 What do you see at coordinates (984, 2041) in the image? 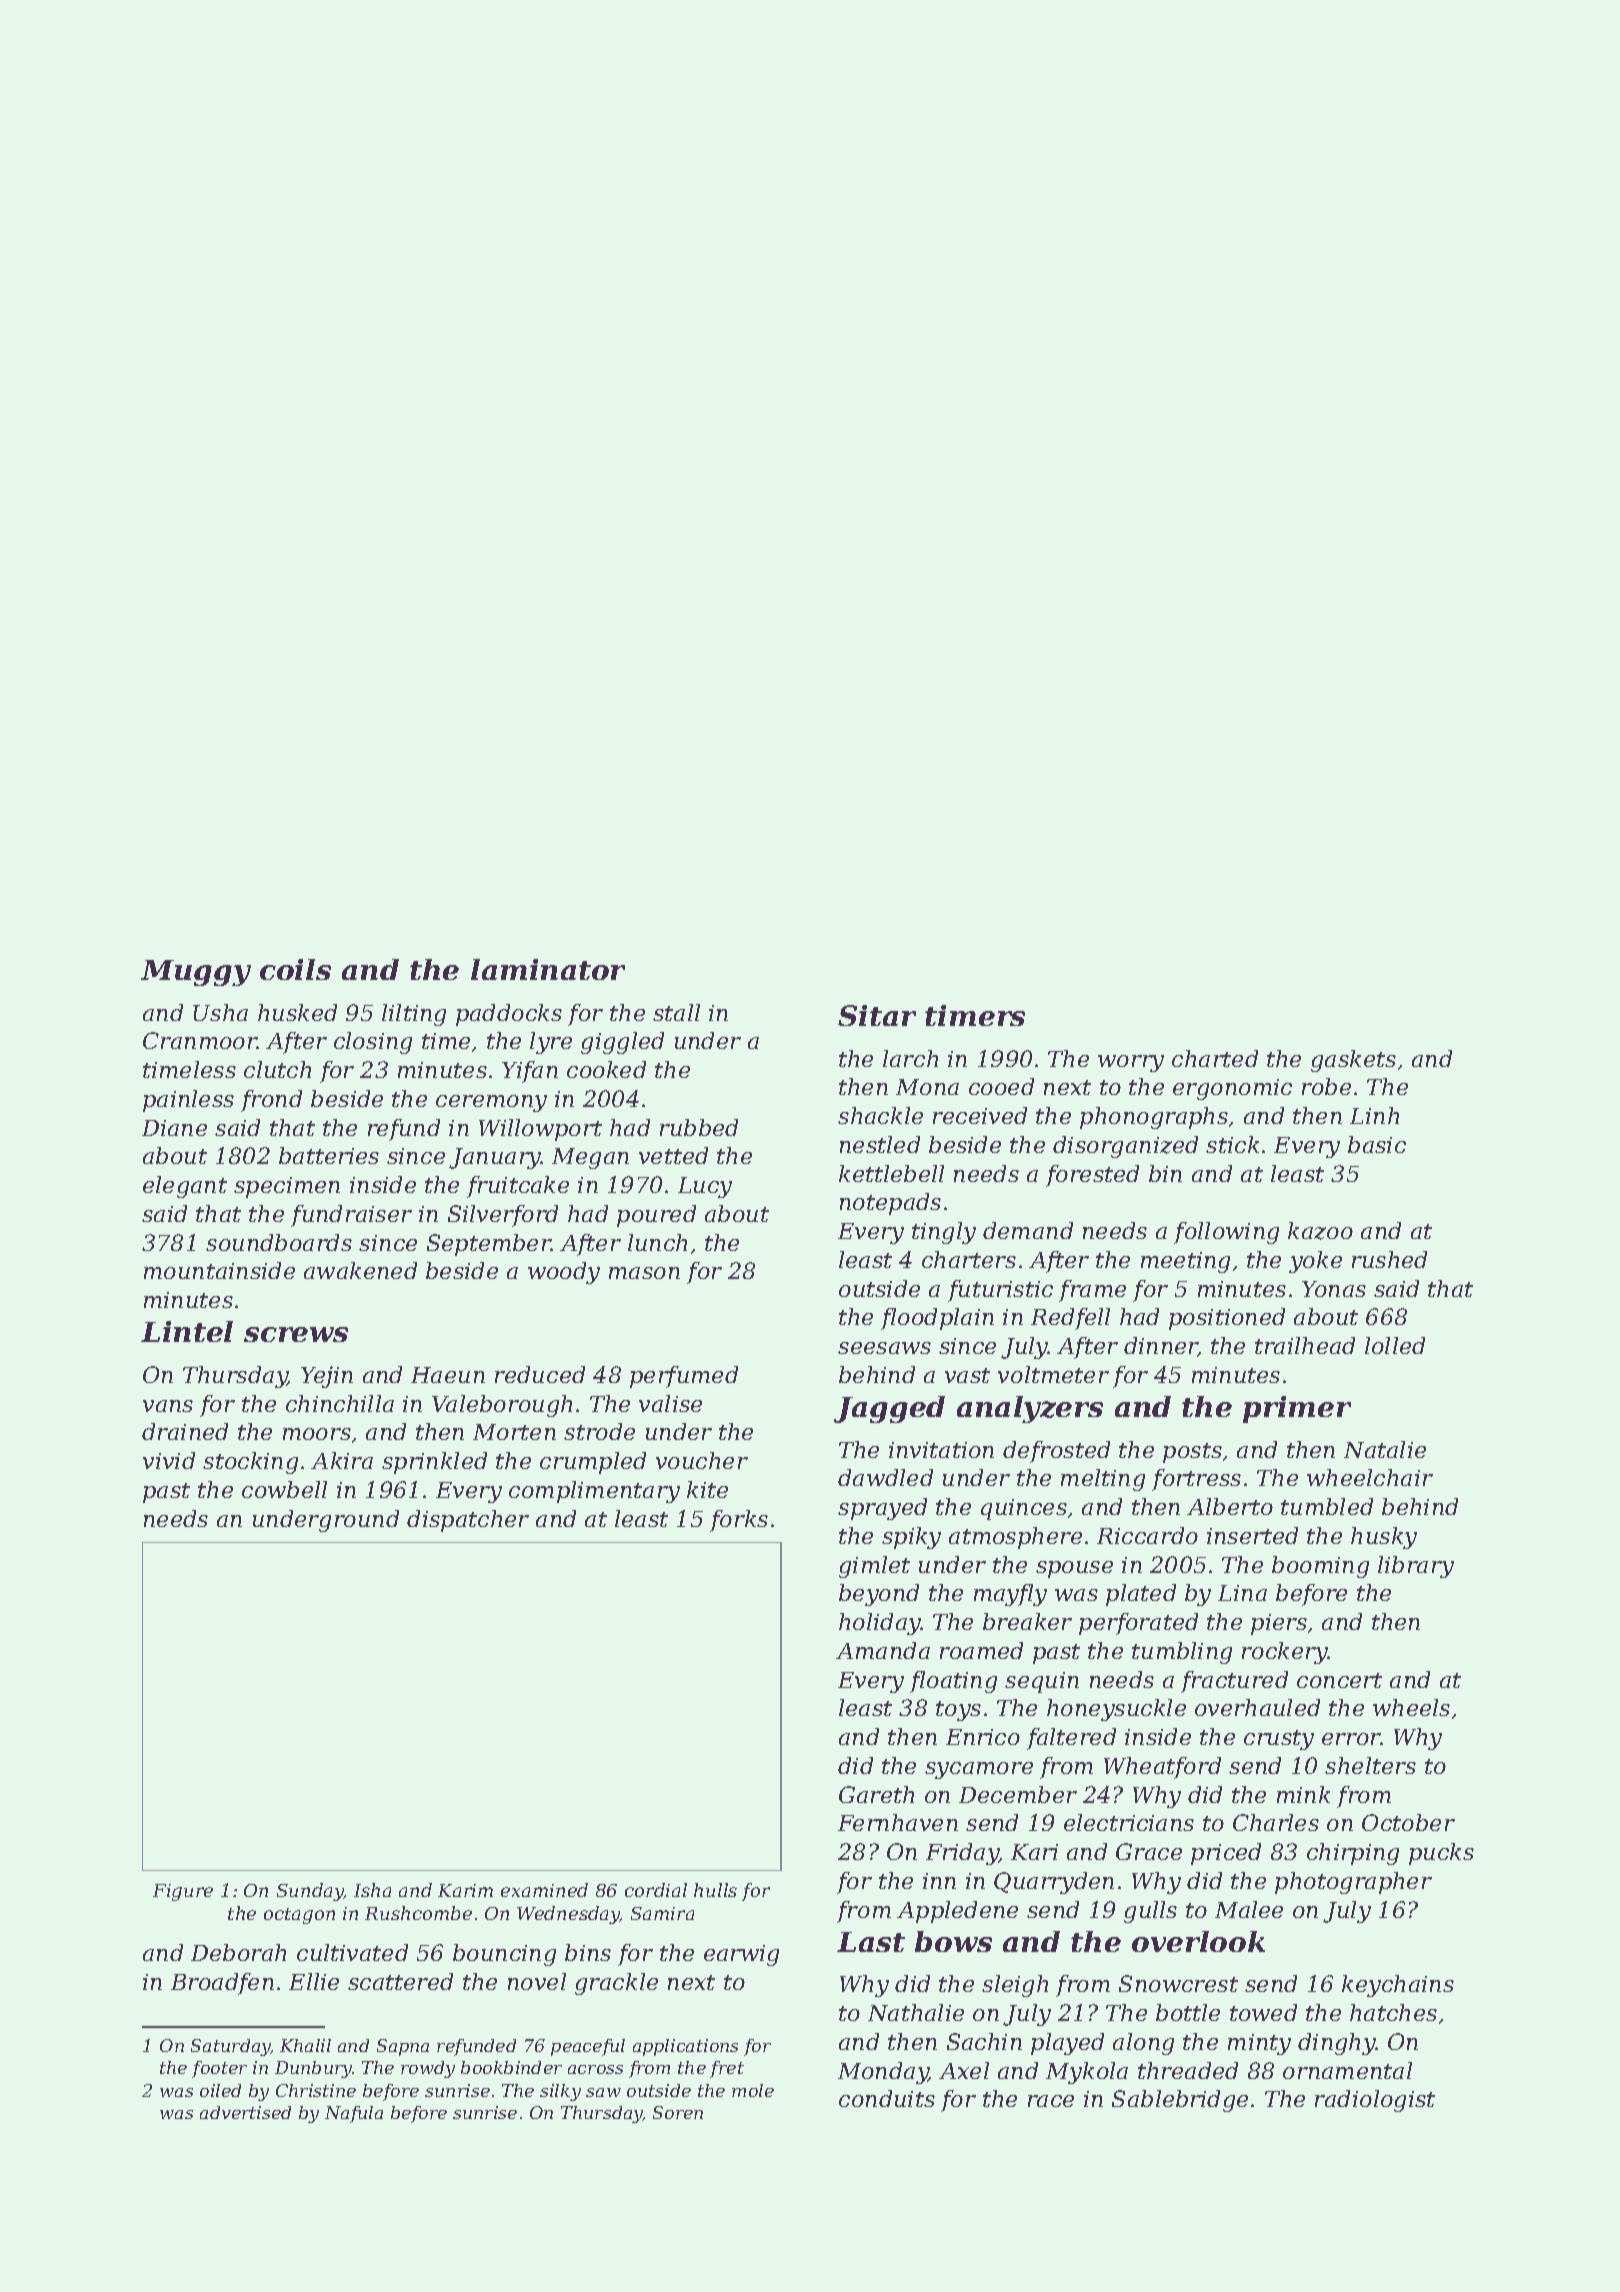
I see `Sachin` at bounding box center [984, 2041].
